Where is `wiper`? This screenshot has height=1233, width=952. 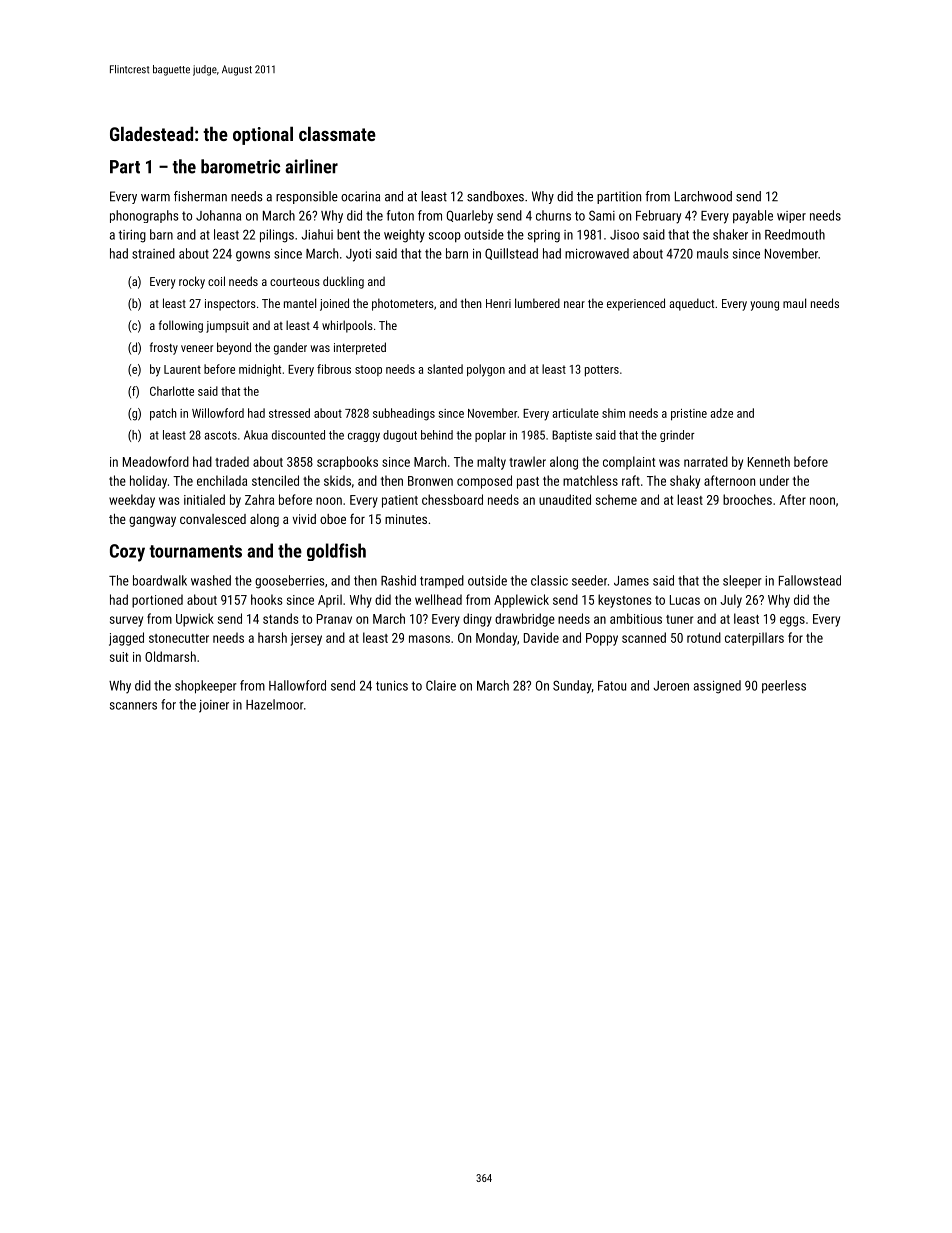 wiper is located at coordinates (791, 217).
